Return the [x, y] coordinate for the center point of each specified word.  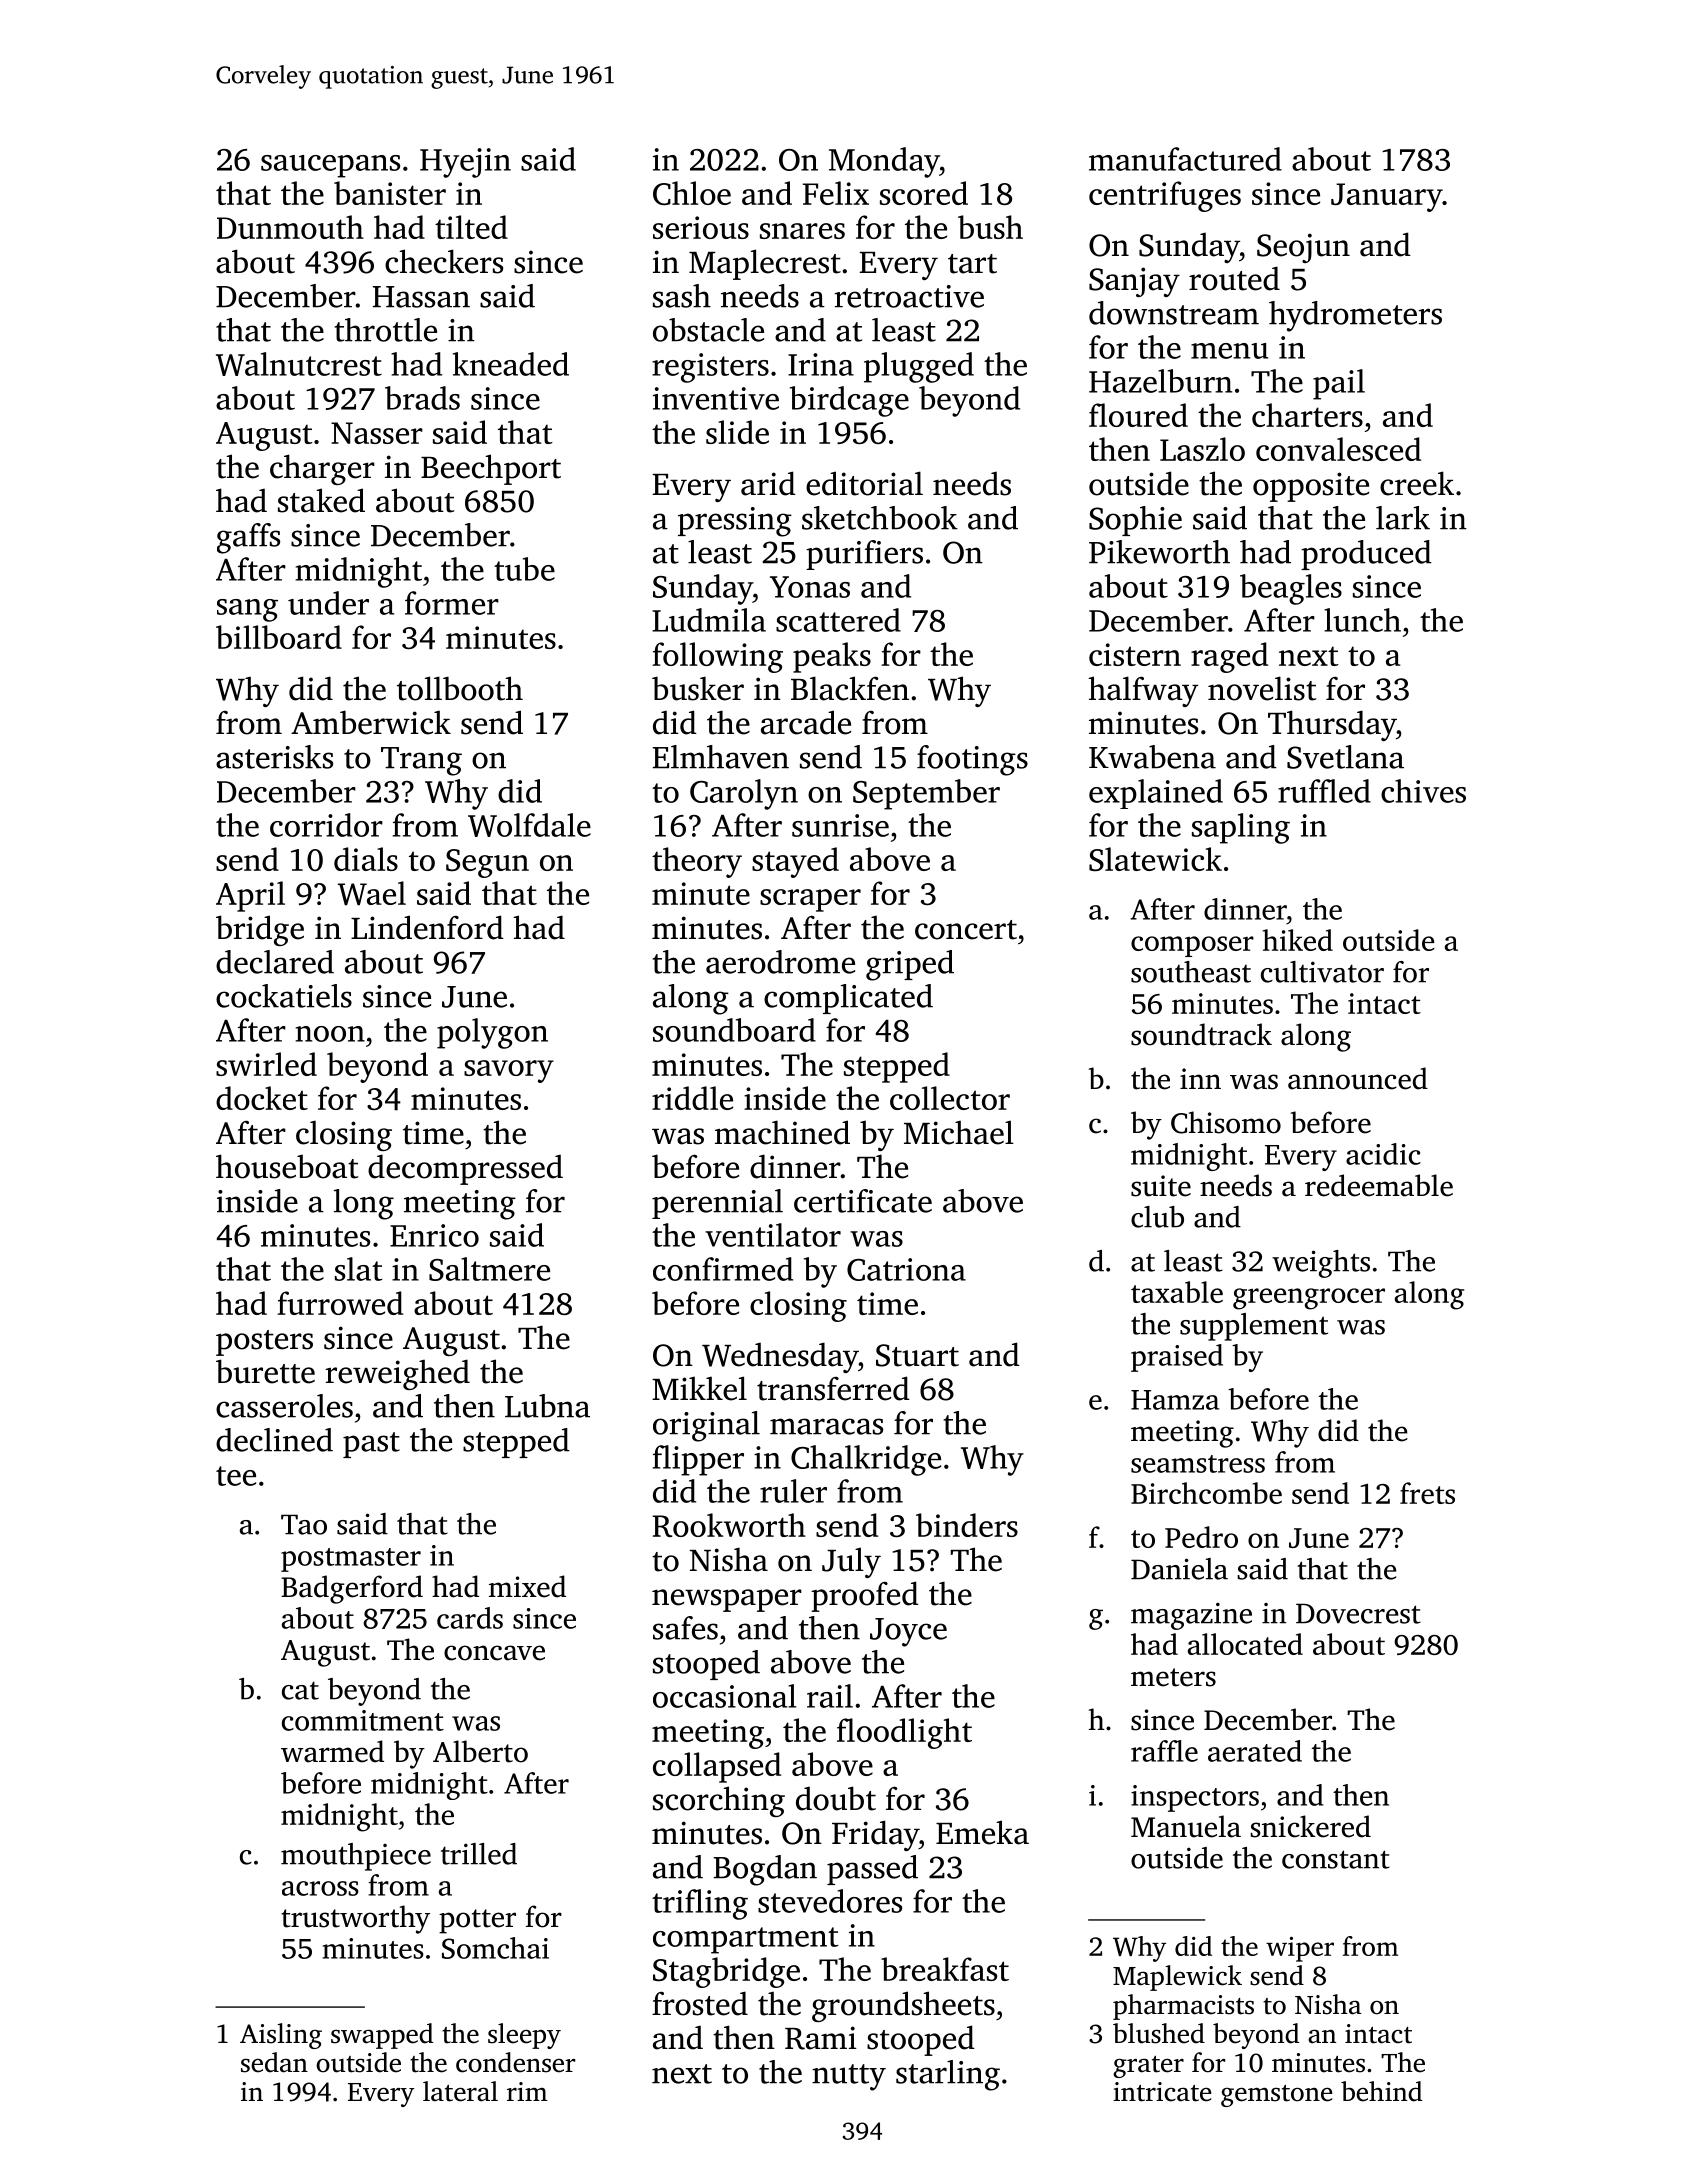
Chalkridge [866, 1460]
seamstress [1198, 1464]
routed [1234, 278]
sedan [274, 2062]
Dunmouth [290, 227]
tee [236, 1476]
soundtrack [1201, 1034]
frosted [700, 2003]
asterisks [274, 757]
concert [966, 930]
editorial [864, 483]
